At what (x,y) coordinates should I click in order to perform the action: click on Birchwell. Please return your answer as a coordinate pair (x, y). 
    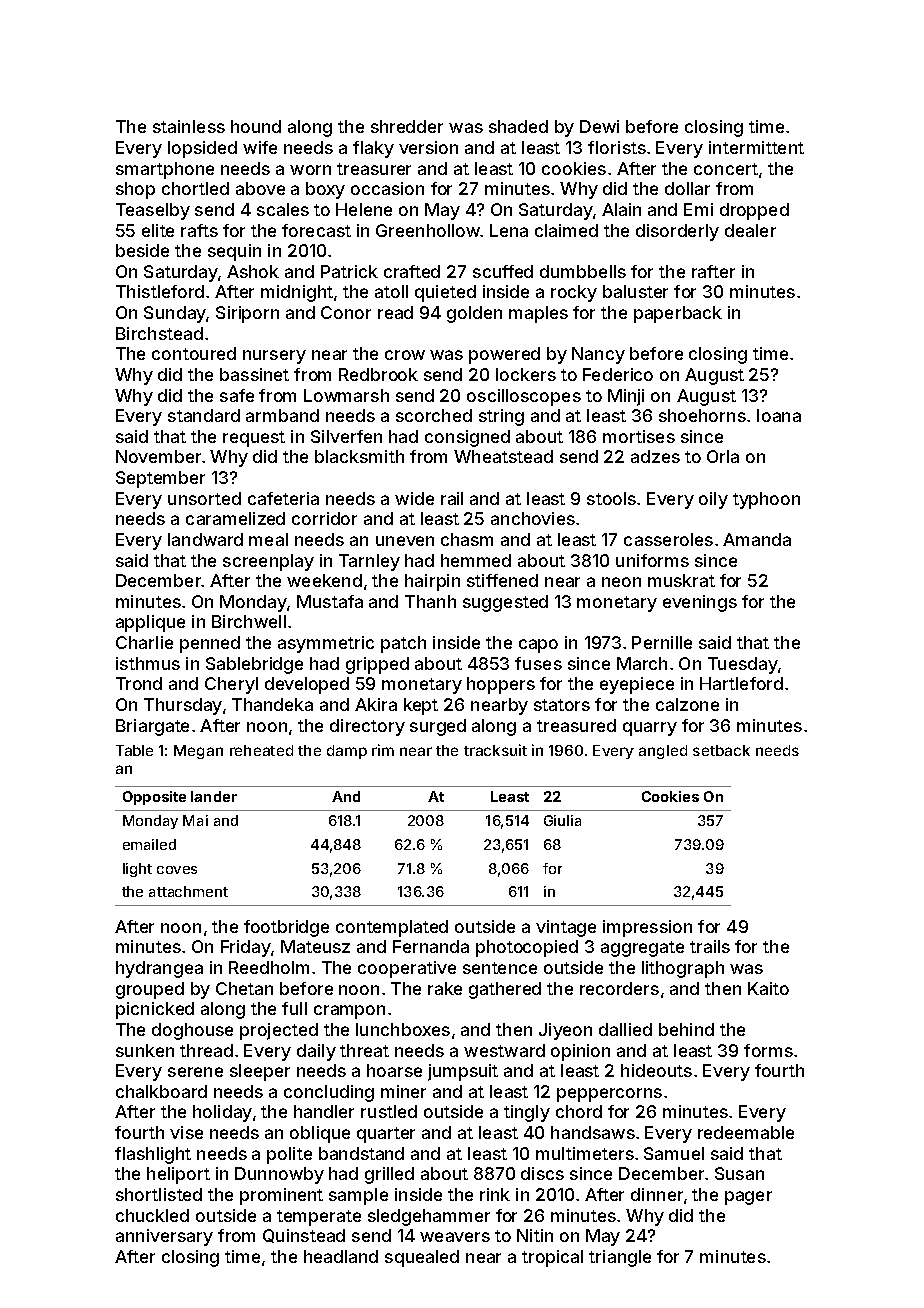
    Looking at the image, I should click on (249, 621).
